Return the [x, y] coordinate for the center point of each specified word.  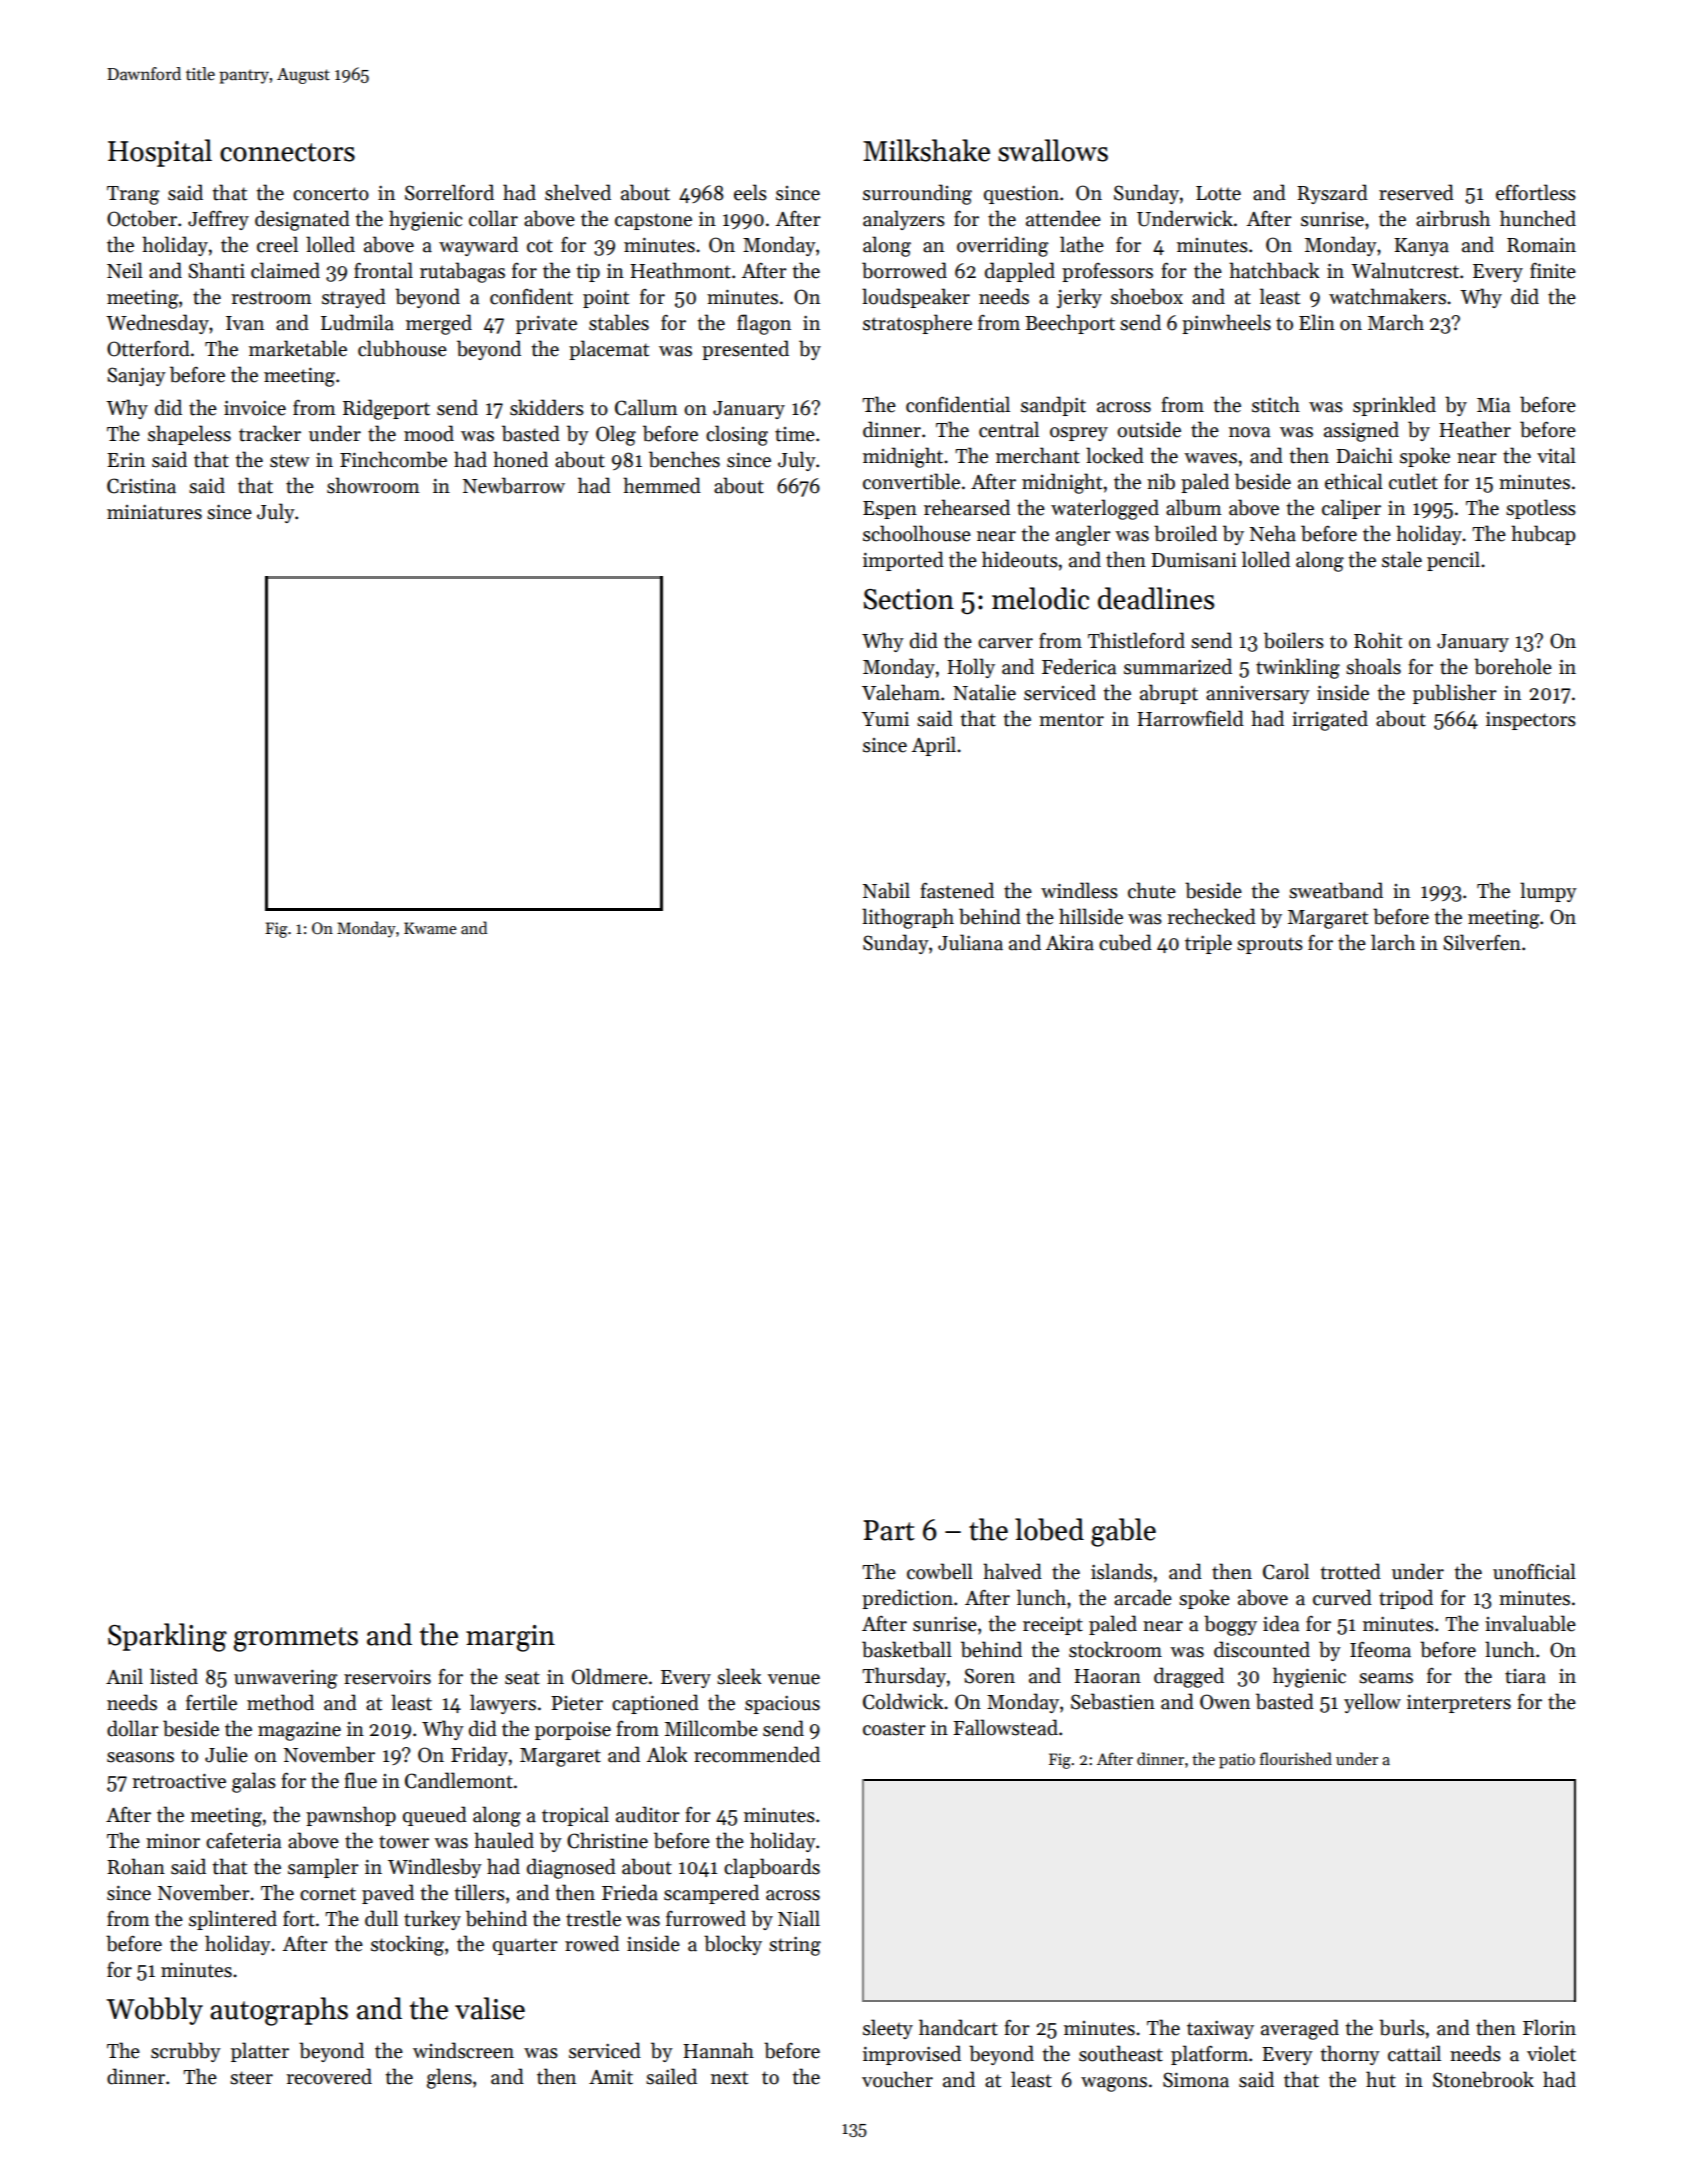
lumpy [1548, 892]
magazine [299, 1731]
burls [1402, 2027]
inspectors [1531, 720]
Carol [1286, 1571]
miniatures [154, 512]
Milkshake [926, 150]
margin [510, 1638]
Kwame [430, 928]
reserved [1416, 192]
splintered [233, 1920]
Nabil [886, 890]
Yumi [885, 719]
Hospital [160, 153]
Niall [799, 1918]
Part [889, 1530]
